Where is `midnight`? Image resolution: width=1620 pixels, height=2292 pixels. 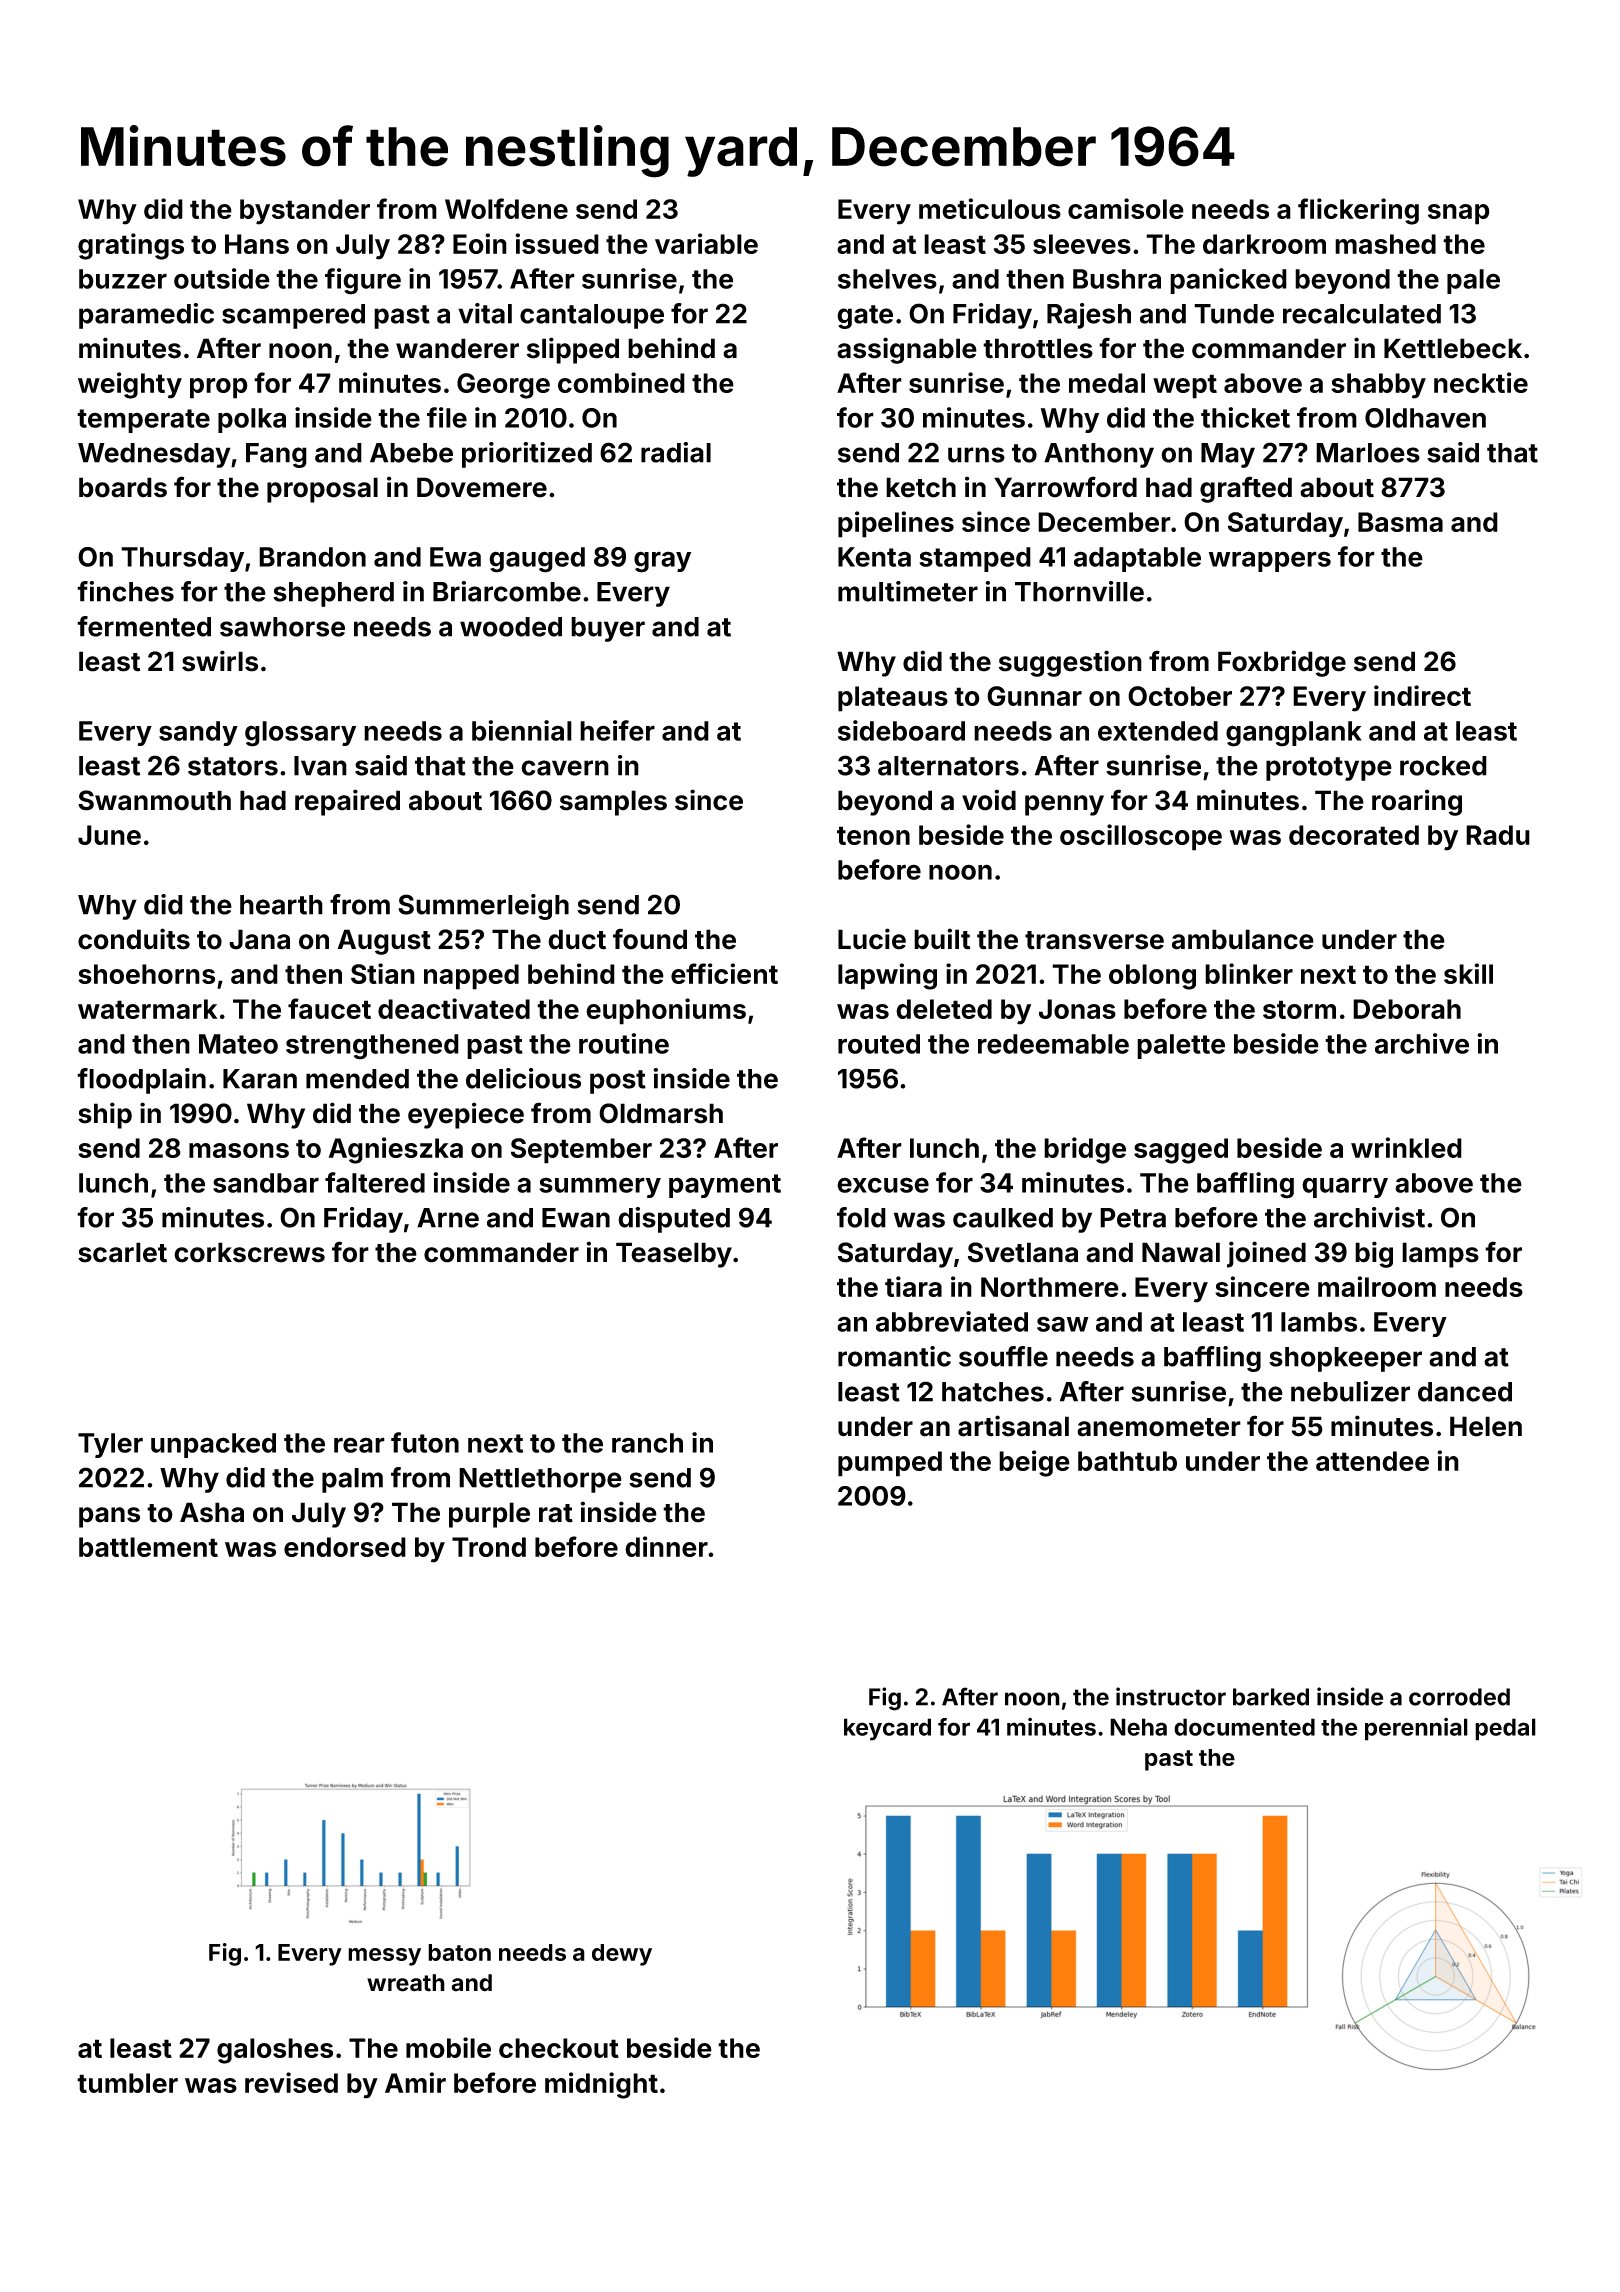 midnight is located at coordinates (601, 2085).
